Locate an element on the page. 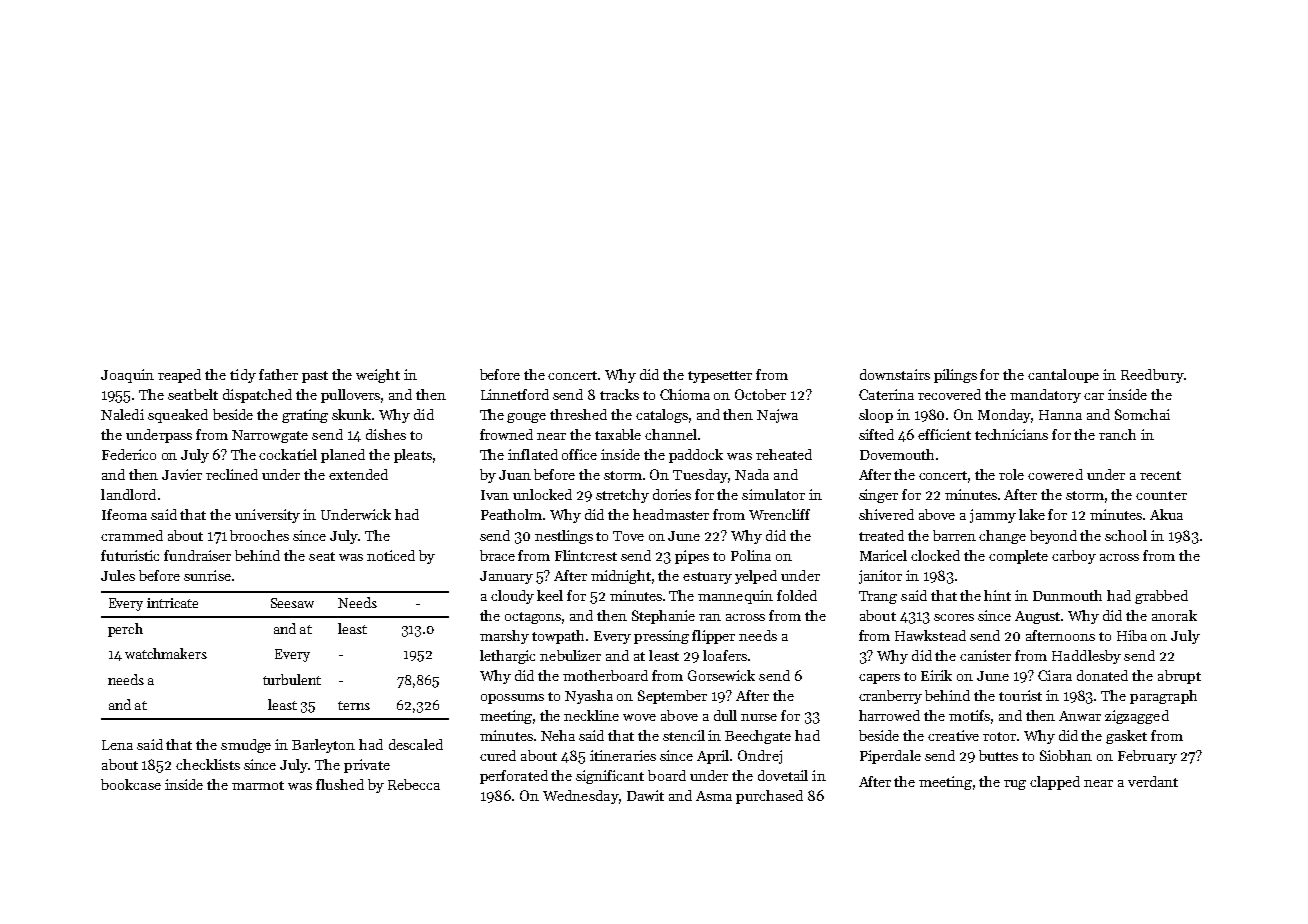 The image size is (1308, 924). mandatory is located at coordinates (1045, 396).
